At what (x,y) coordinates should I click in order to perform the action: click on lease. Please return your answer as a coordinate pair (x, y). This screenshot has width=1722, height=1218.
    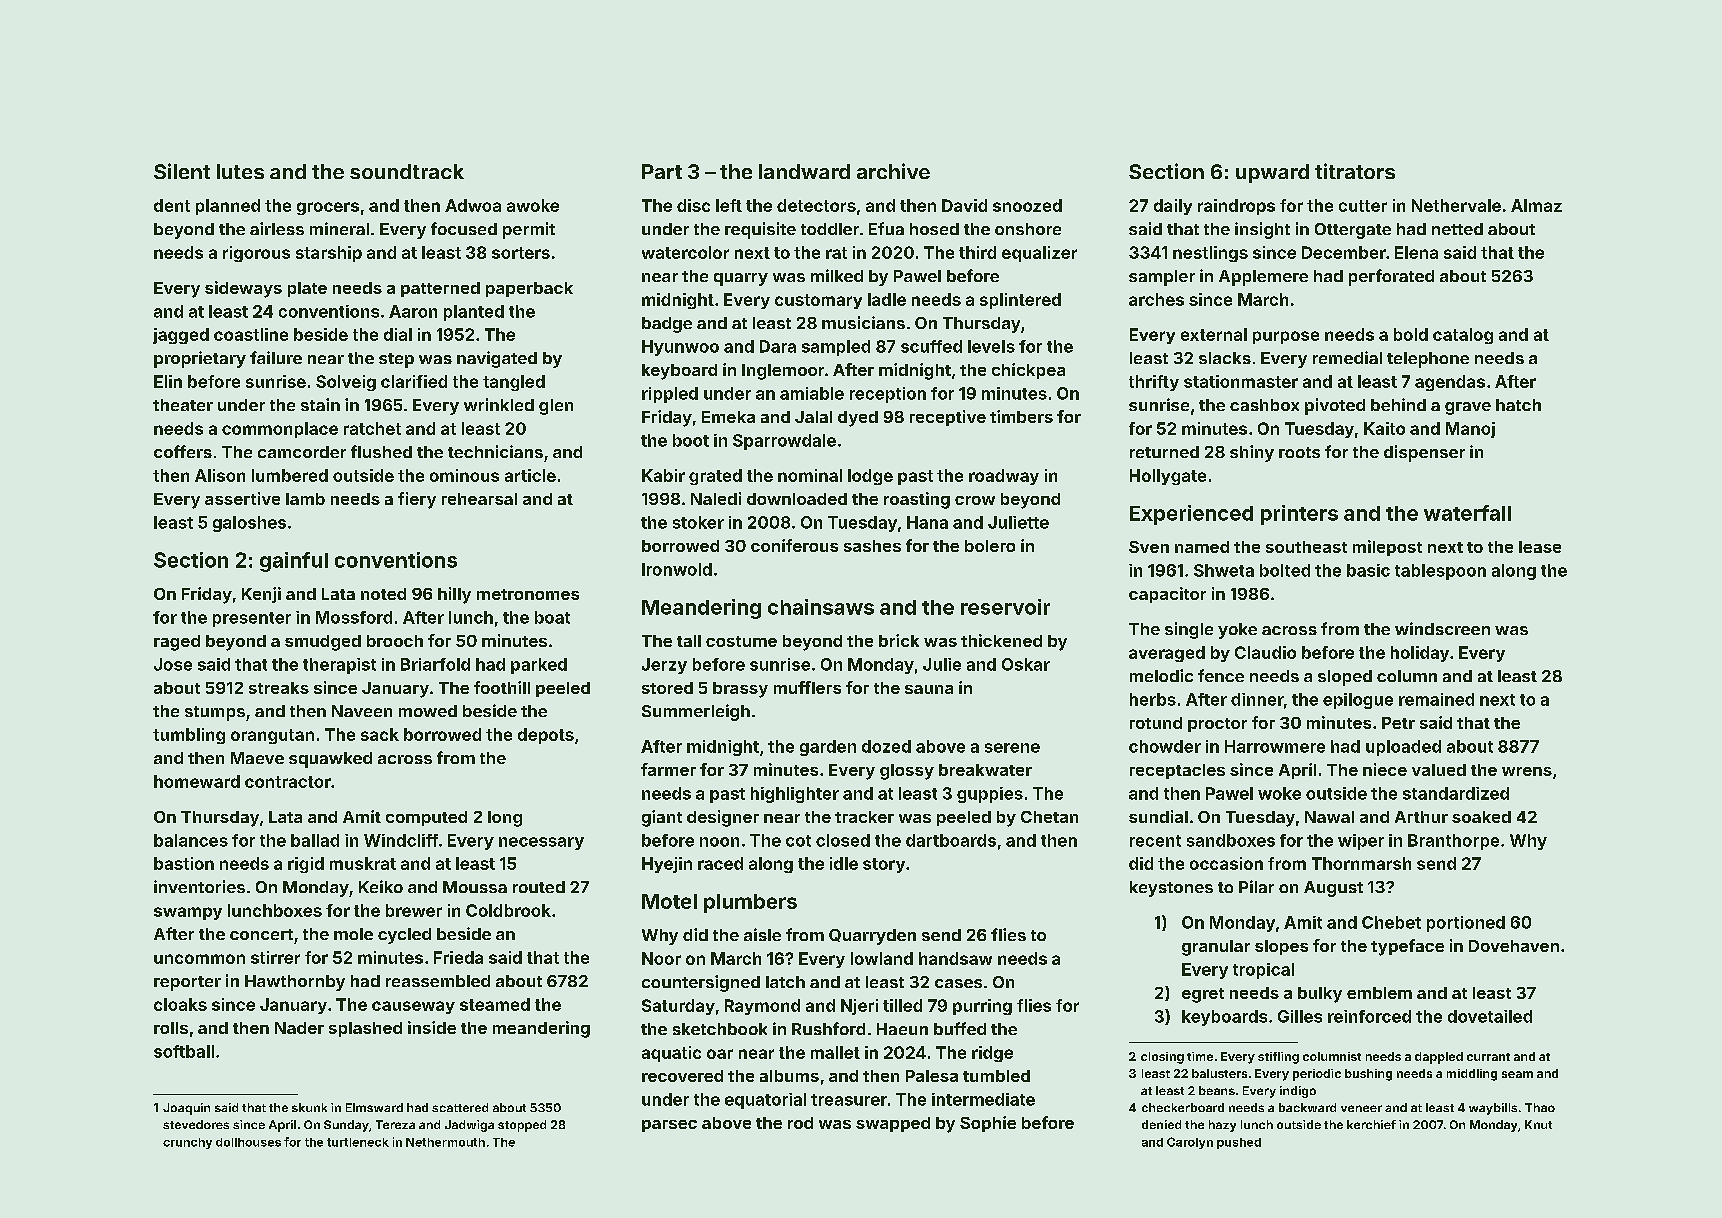
    Looking at the image, I should click on (1540, 547).
